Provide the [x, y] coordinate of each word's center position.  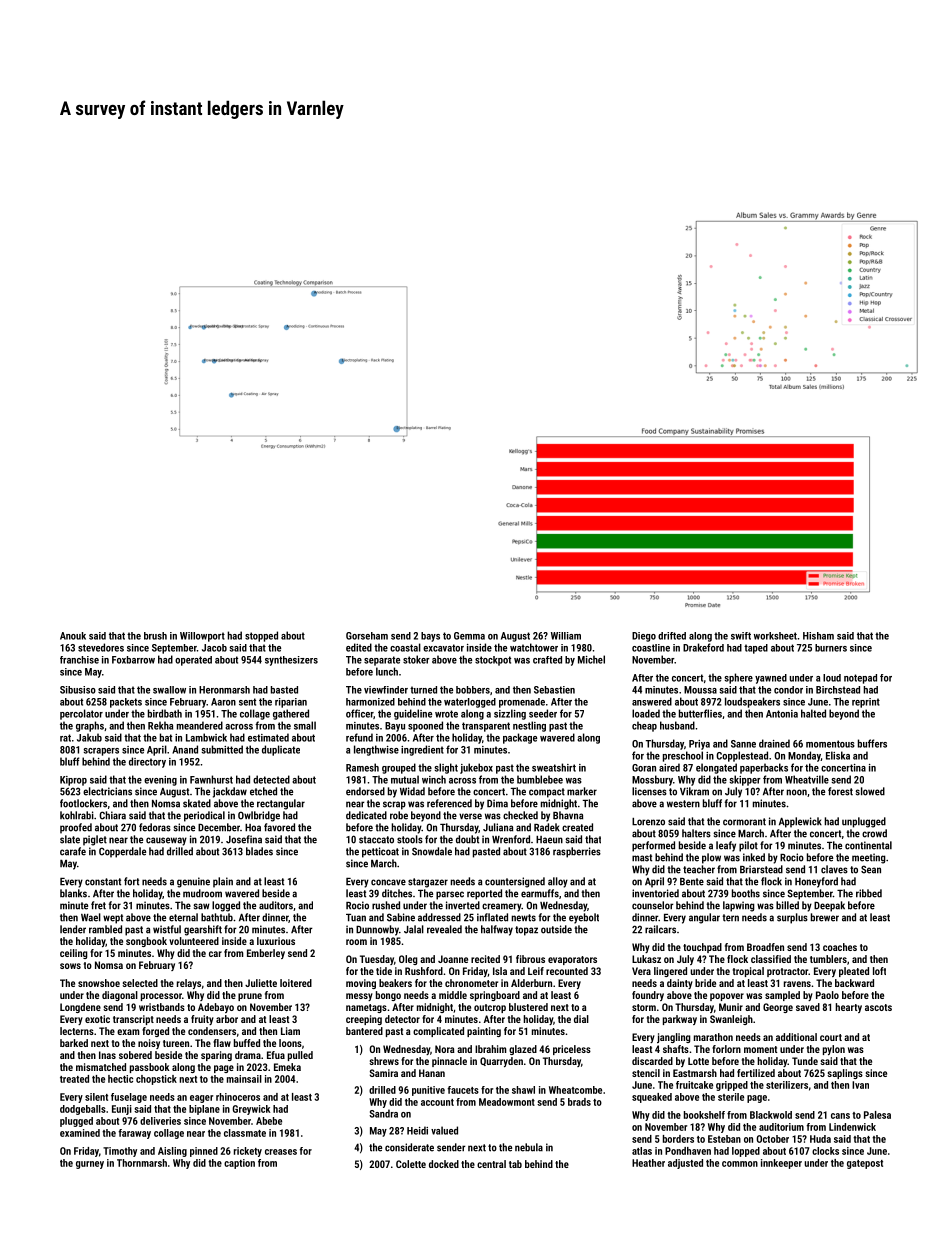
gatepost [865, 1164]
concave [388, 882]
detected [271, 779]
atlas [642, 1151]
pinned [204, 1152]
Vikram [694, 791]
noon [796, 792]
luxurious [276, 941]
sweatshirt [554, 767]
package [520, 738]
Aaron [223, 702]
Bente [692, 882]
